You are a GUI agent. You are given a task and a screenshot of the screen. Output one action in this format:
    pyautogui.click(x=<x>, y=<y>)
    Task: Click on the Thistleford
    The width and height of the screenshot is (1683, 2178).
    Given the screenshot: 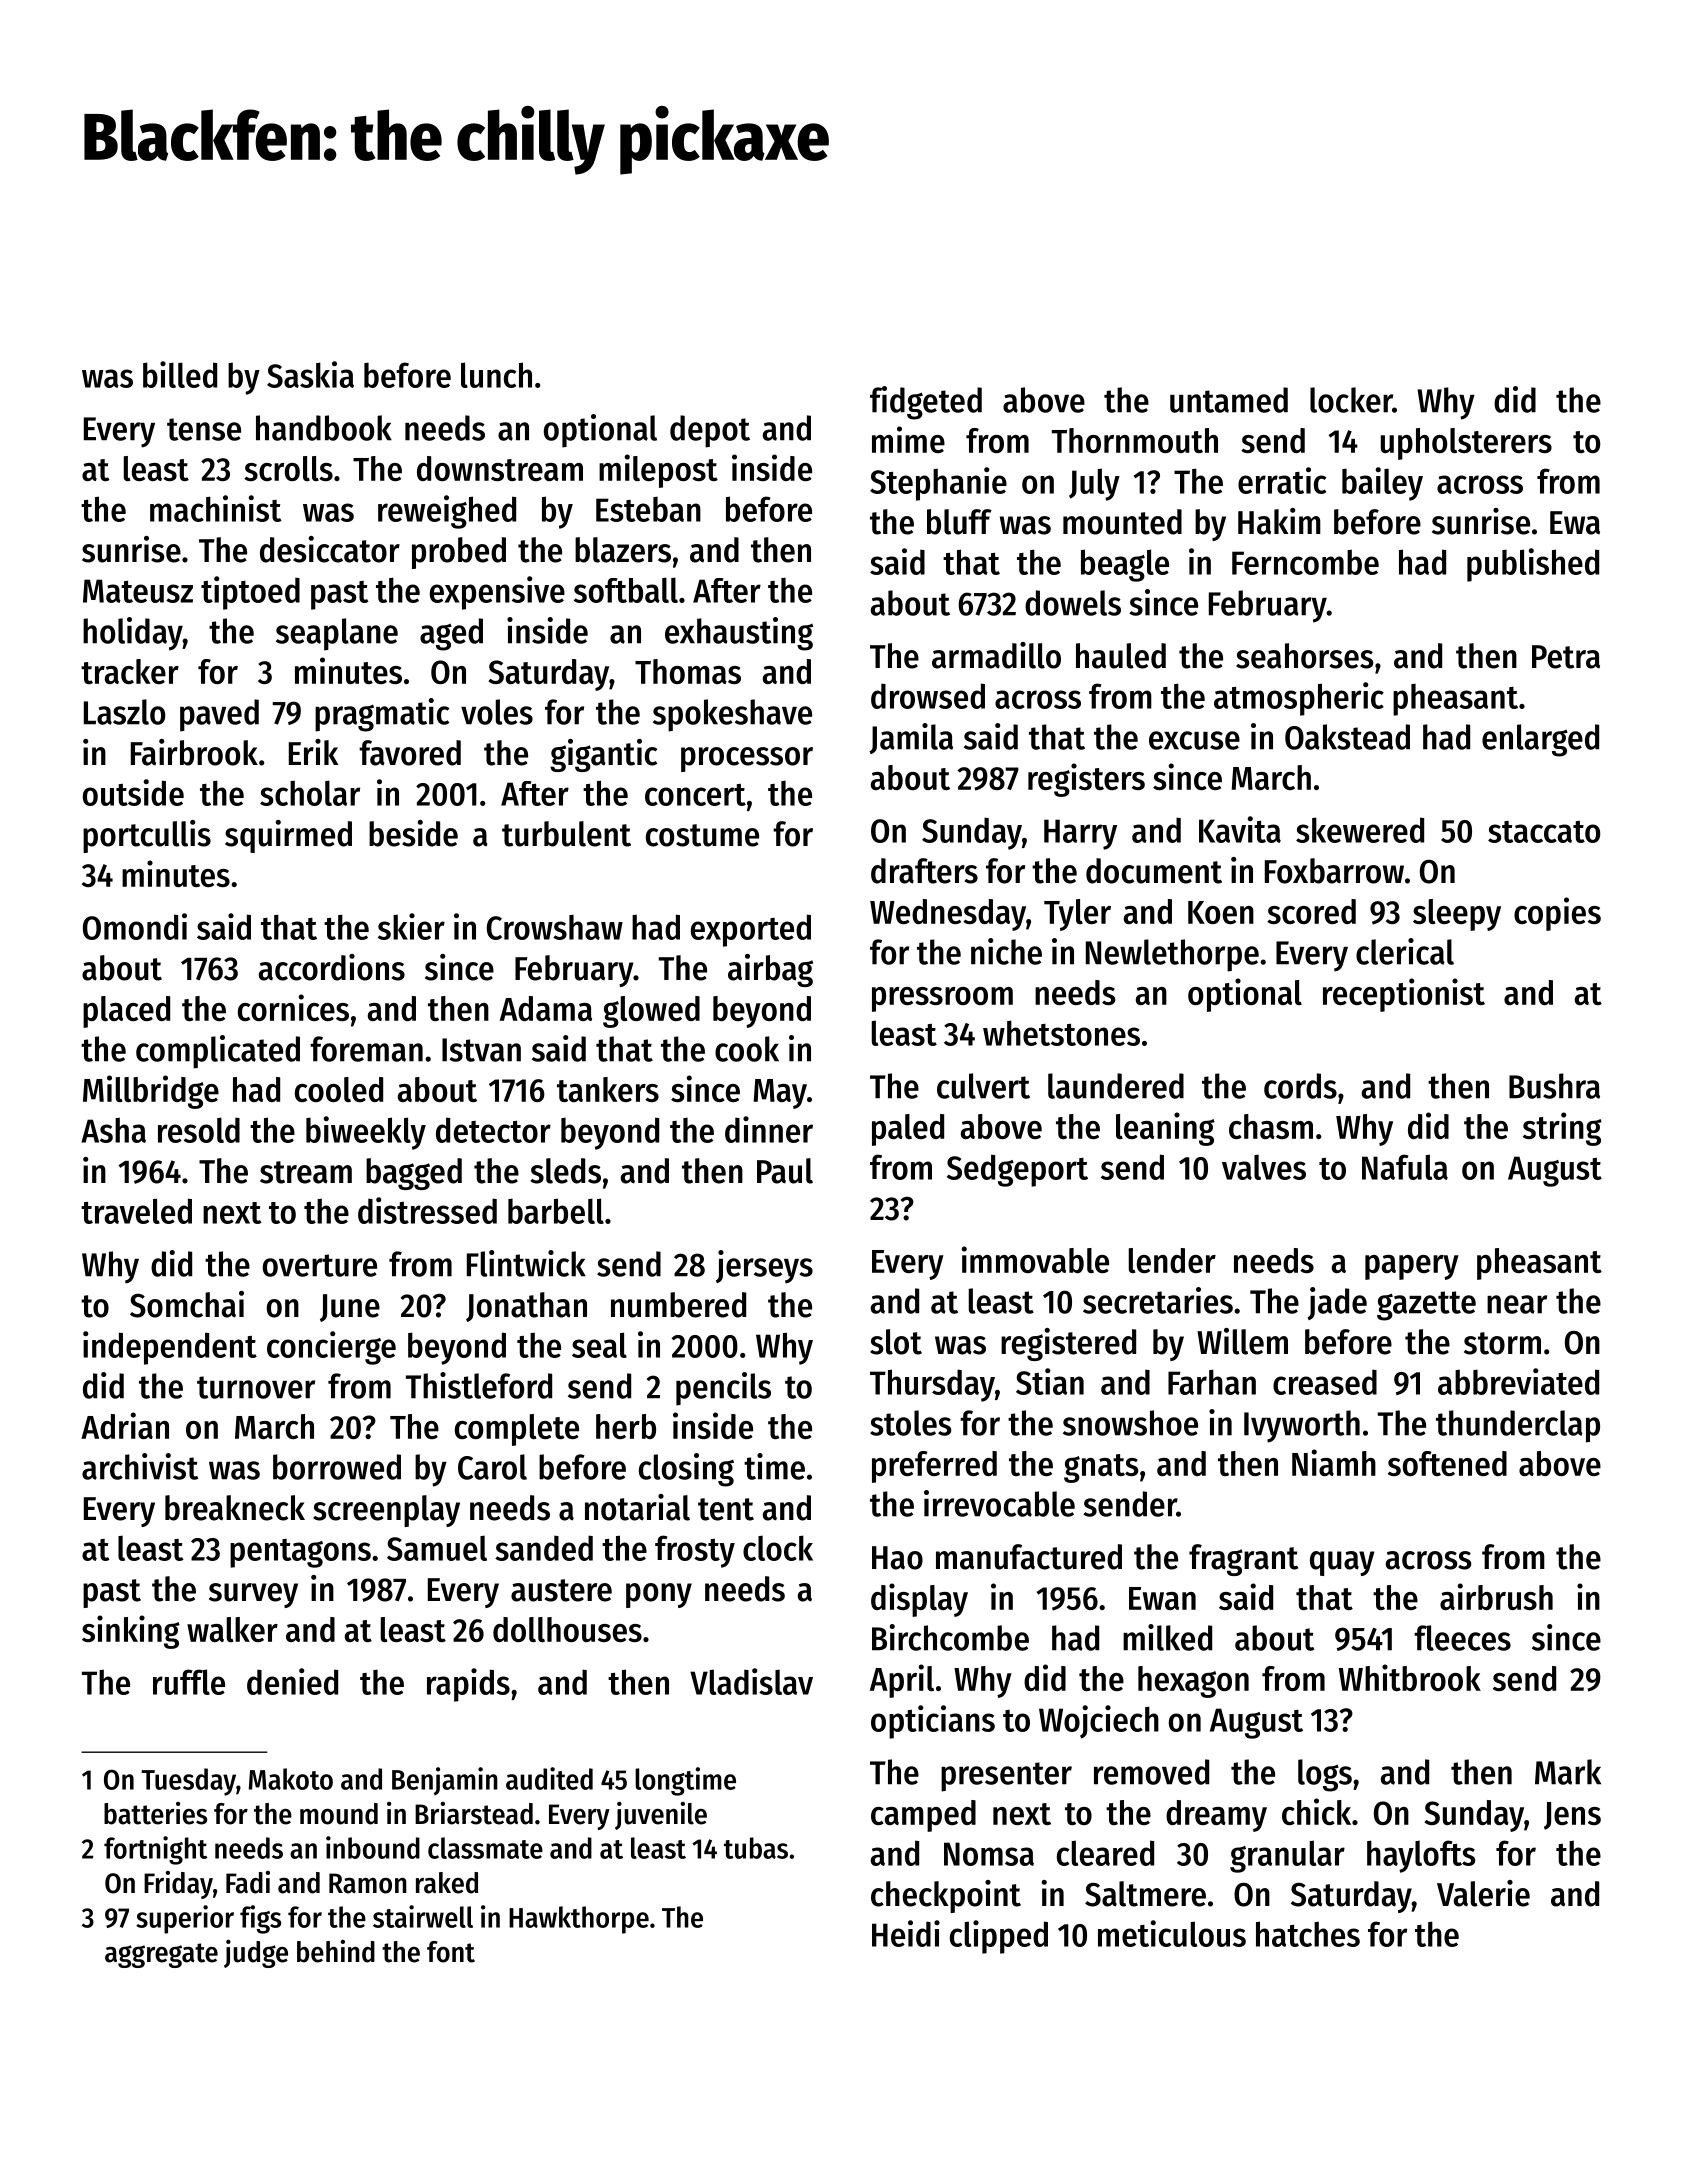 What is the action you would take?
    pyautogui.click(x=479, y=1385)
